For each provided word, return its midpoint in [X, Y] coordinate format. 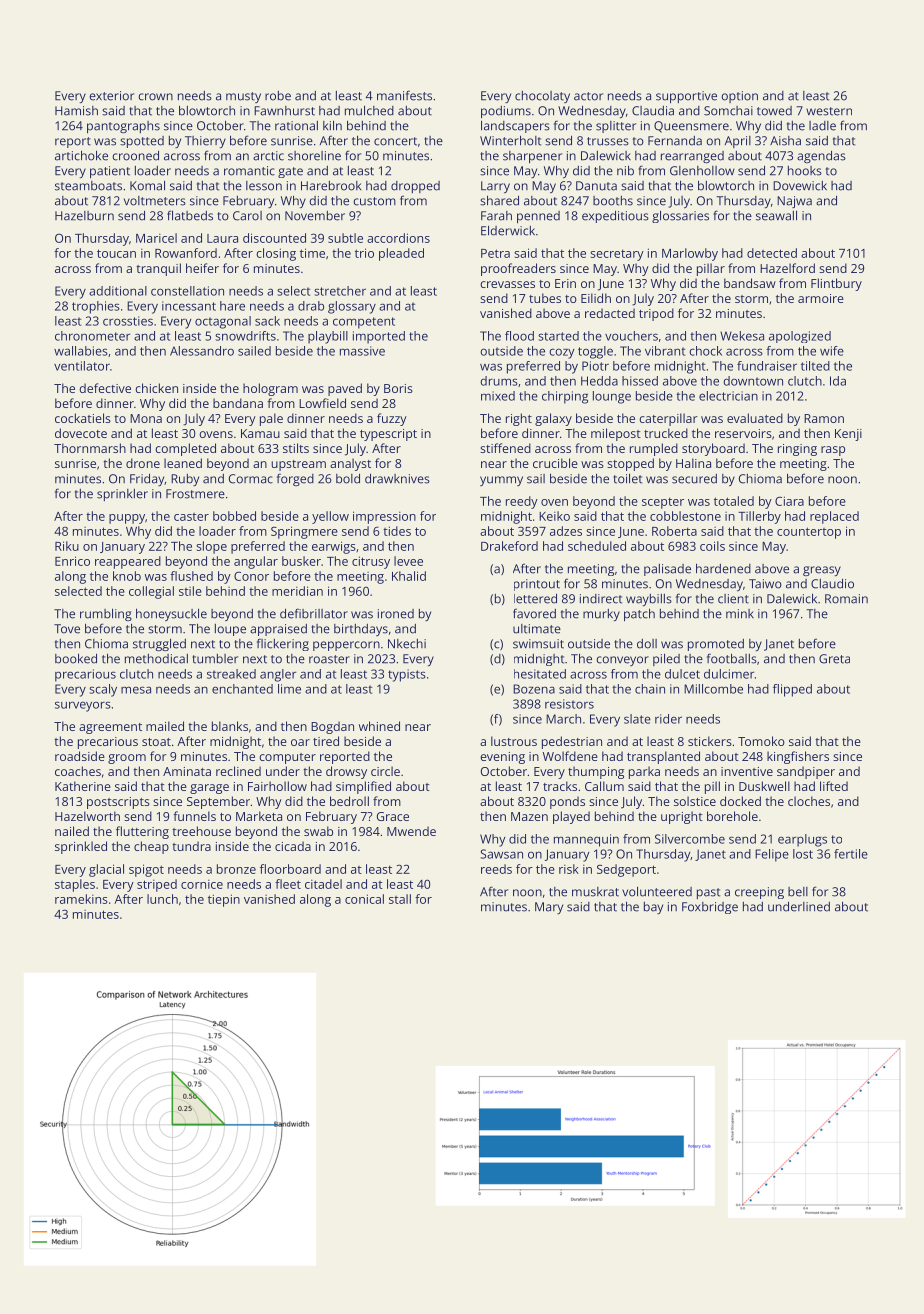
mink [740, 613]
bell [798, 892]
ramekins [81, 899]
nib [625, 171]
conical [364, 899]
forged [295, 479]
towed [774, 111]
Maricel [156, 238]
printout [537, 585]
